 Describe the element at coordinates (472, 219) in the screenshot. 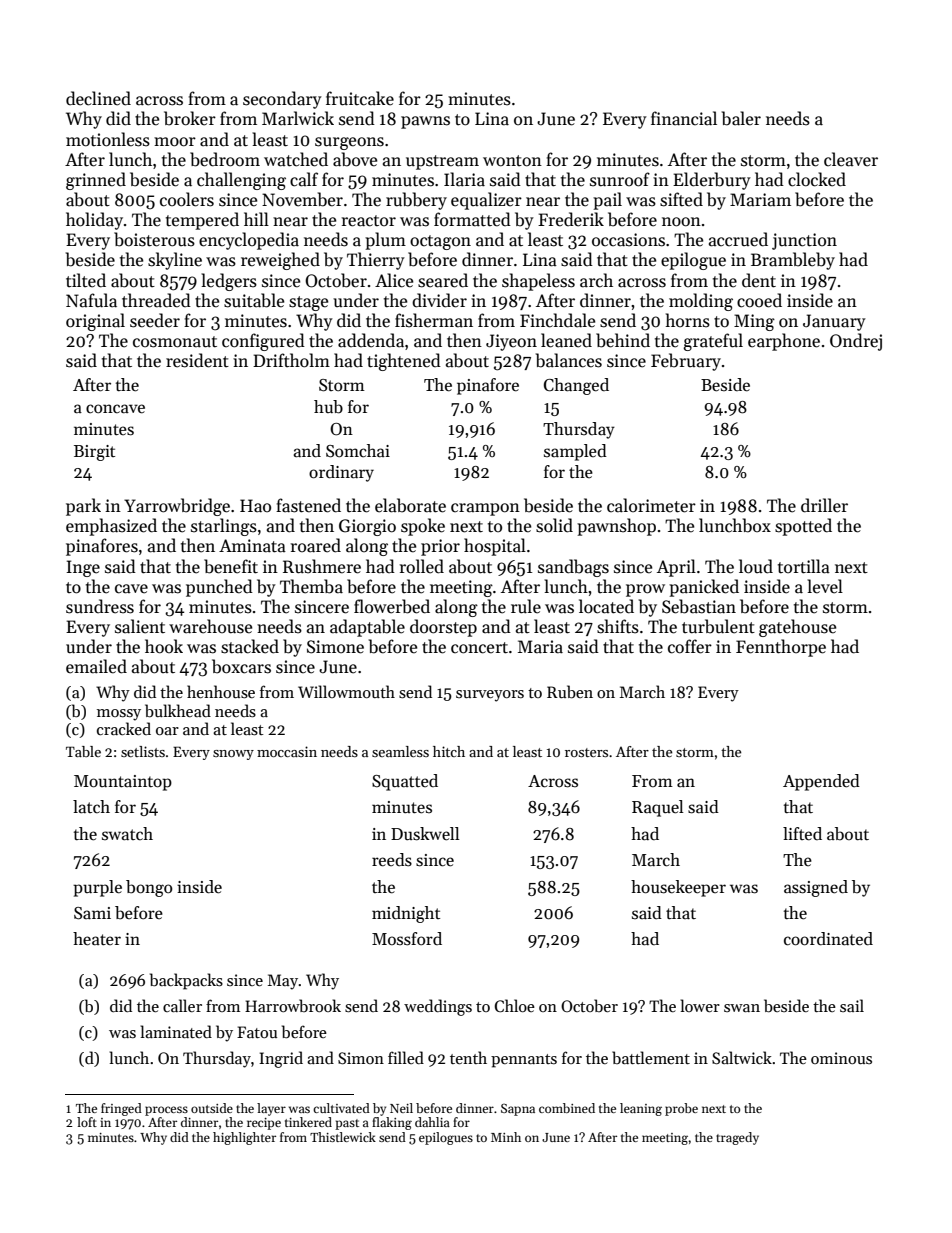

I see `formatted` at that location.
